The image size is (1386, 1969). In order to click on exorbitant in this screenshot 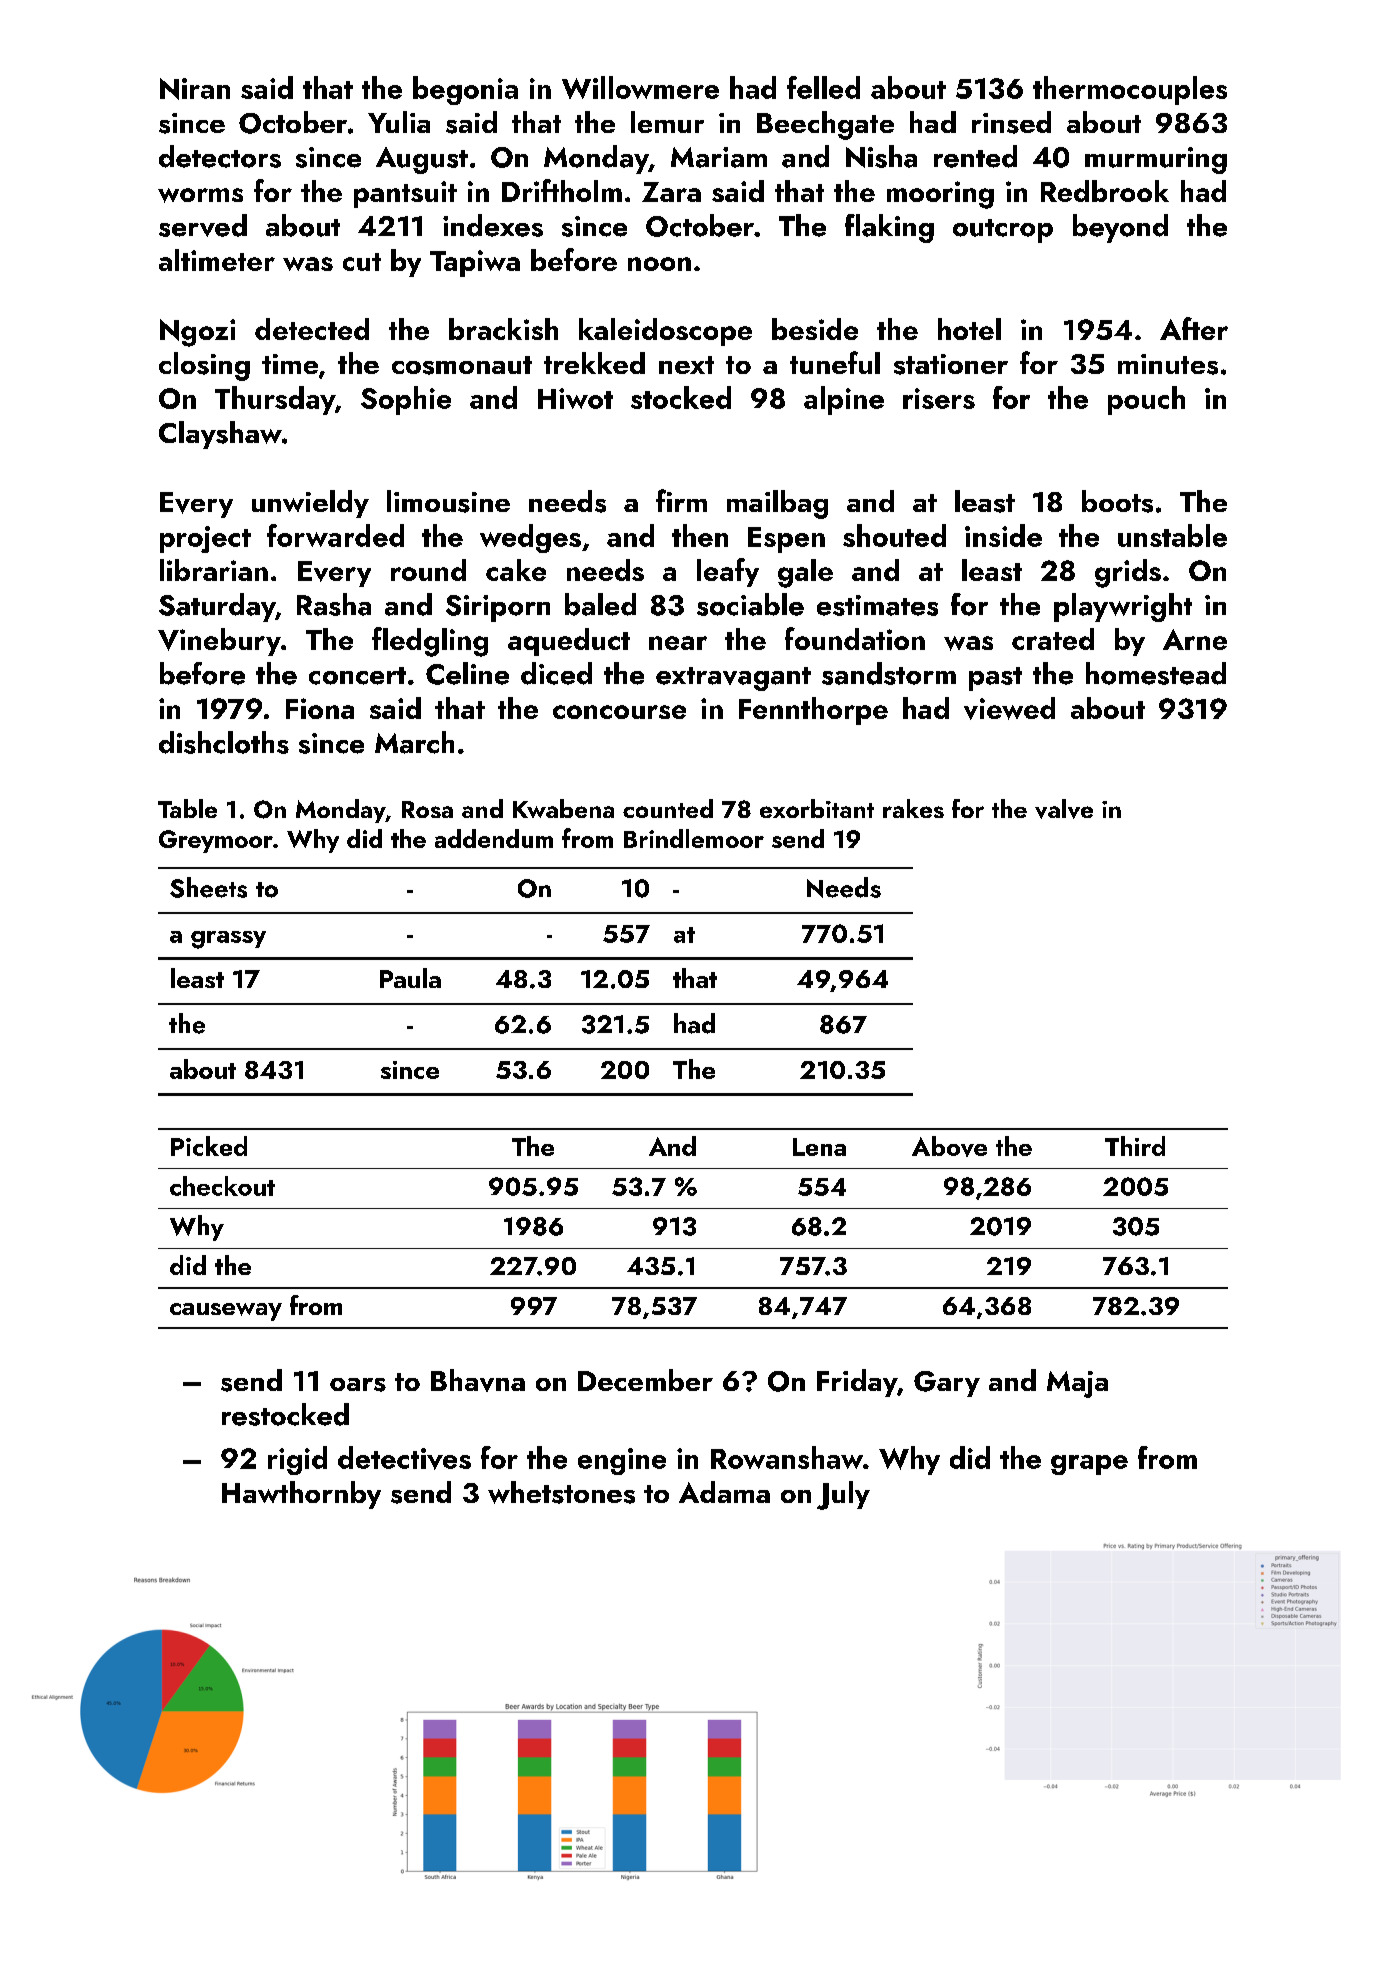, I will do `click(817, 808)`.
